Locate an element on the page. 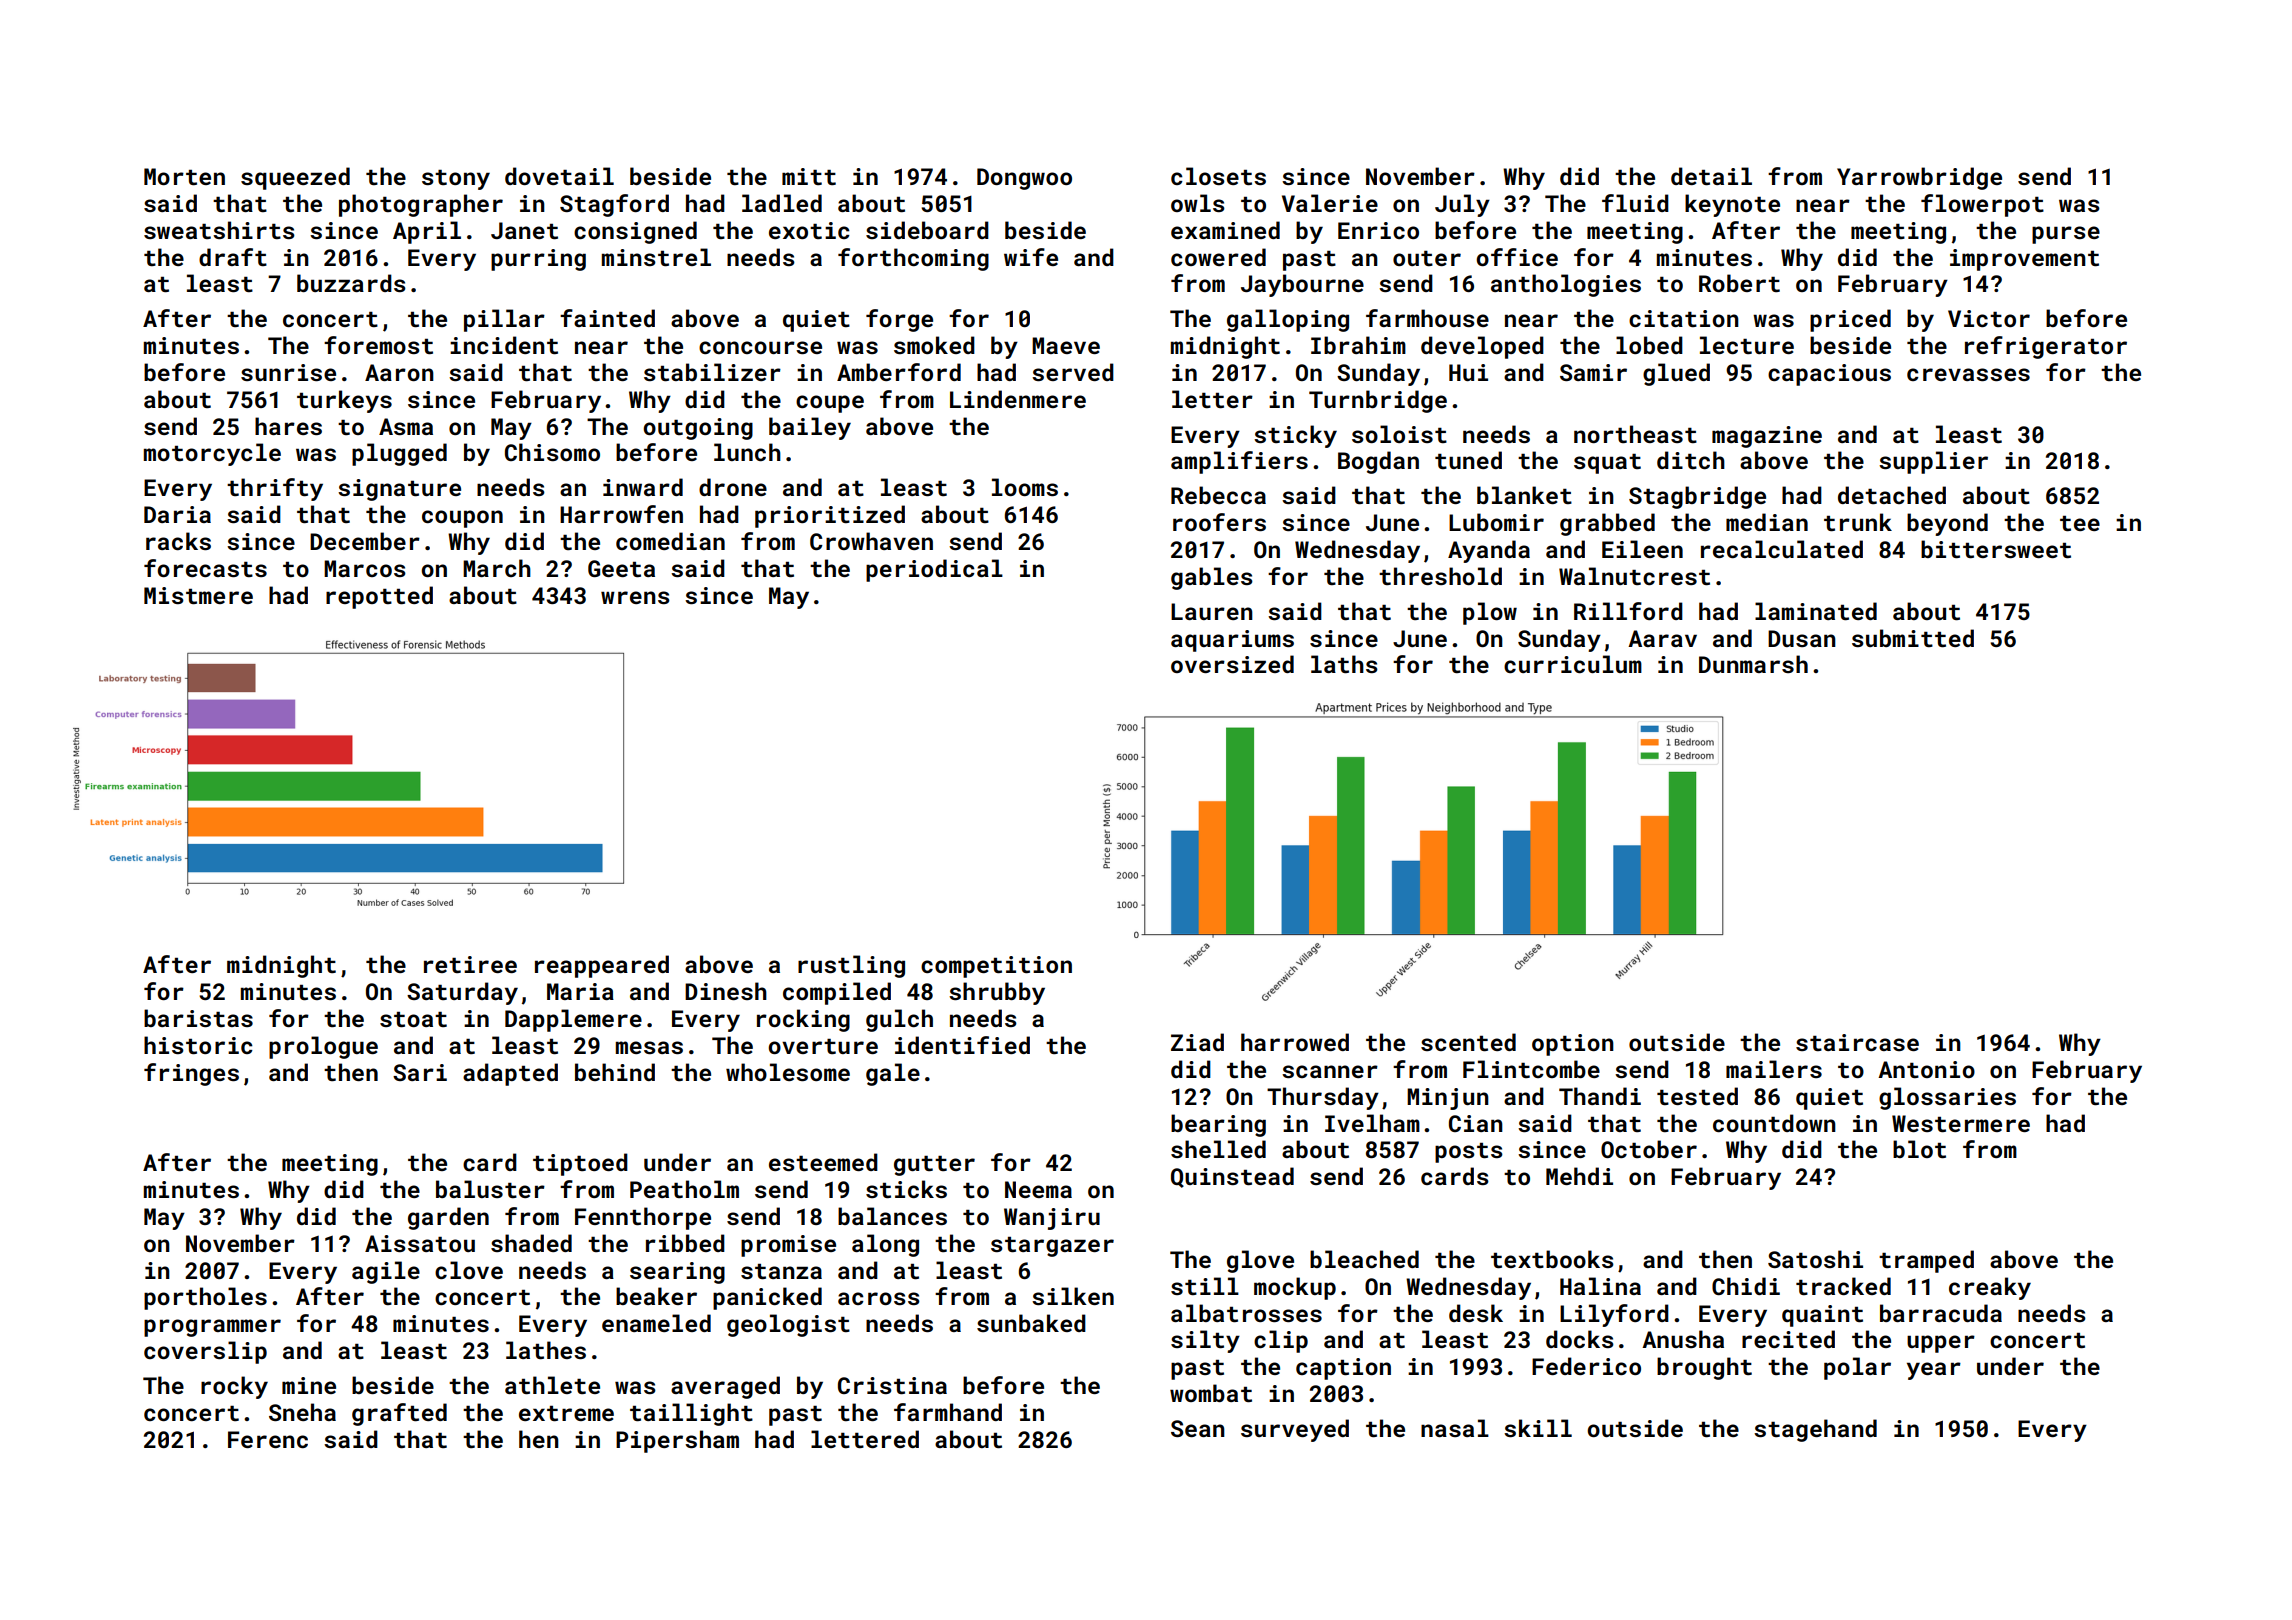 This document has height=1620, width=2292. smoked is located at coordinates (934, 345).
